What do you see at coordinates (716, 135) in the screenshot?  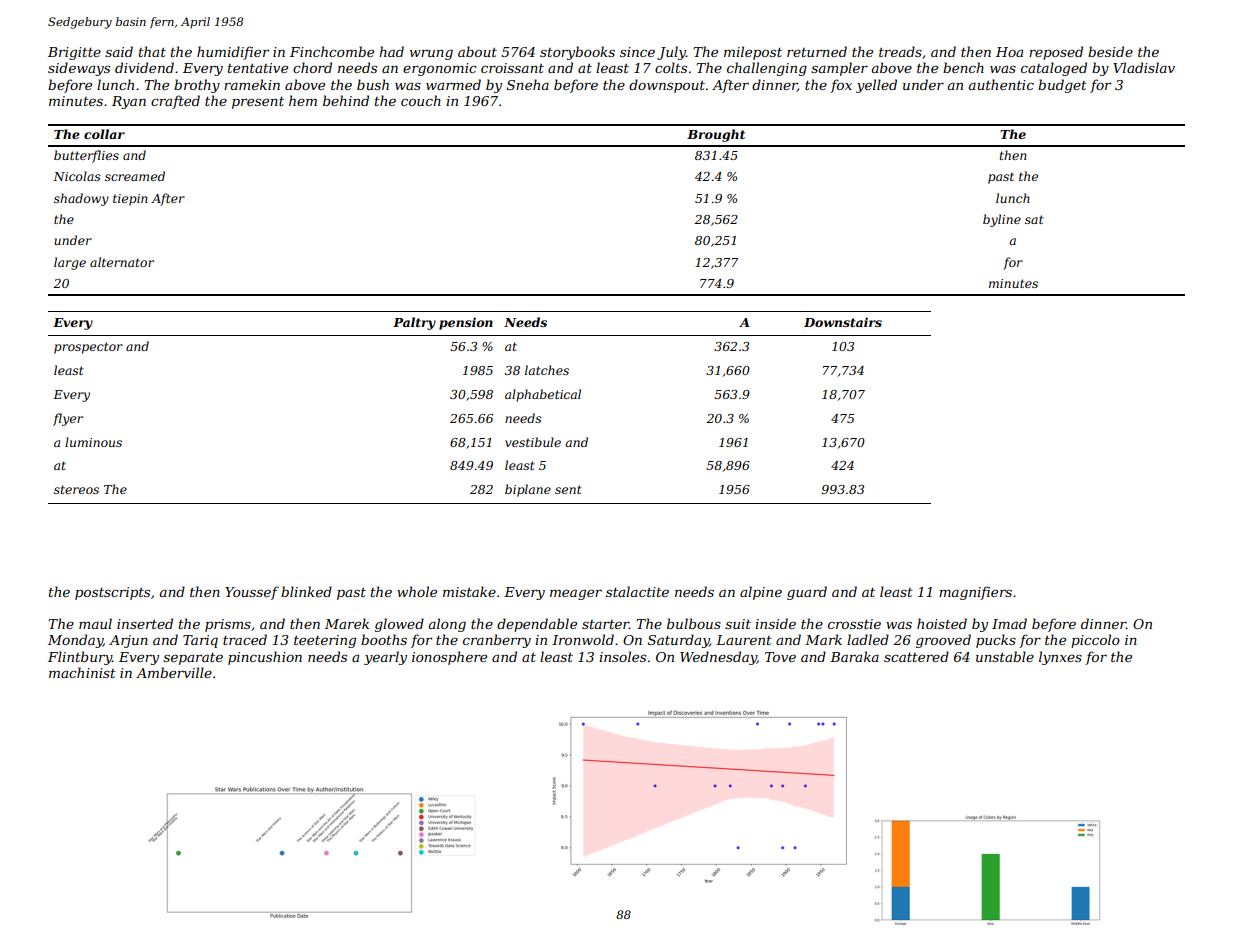 I see `Brought` at bounding box center [716, 135].
